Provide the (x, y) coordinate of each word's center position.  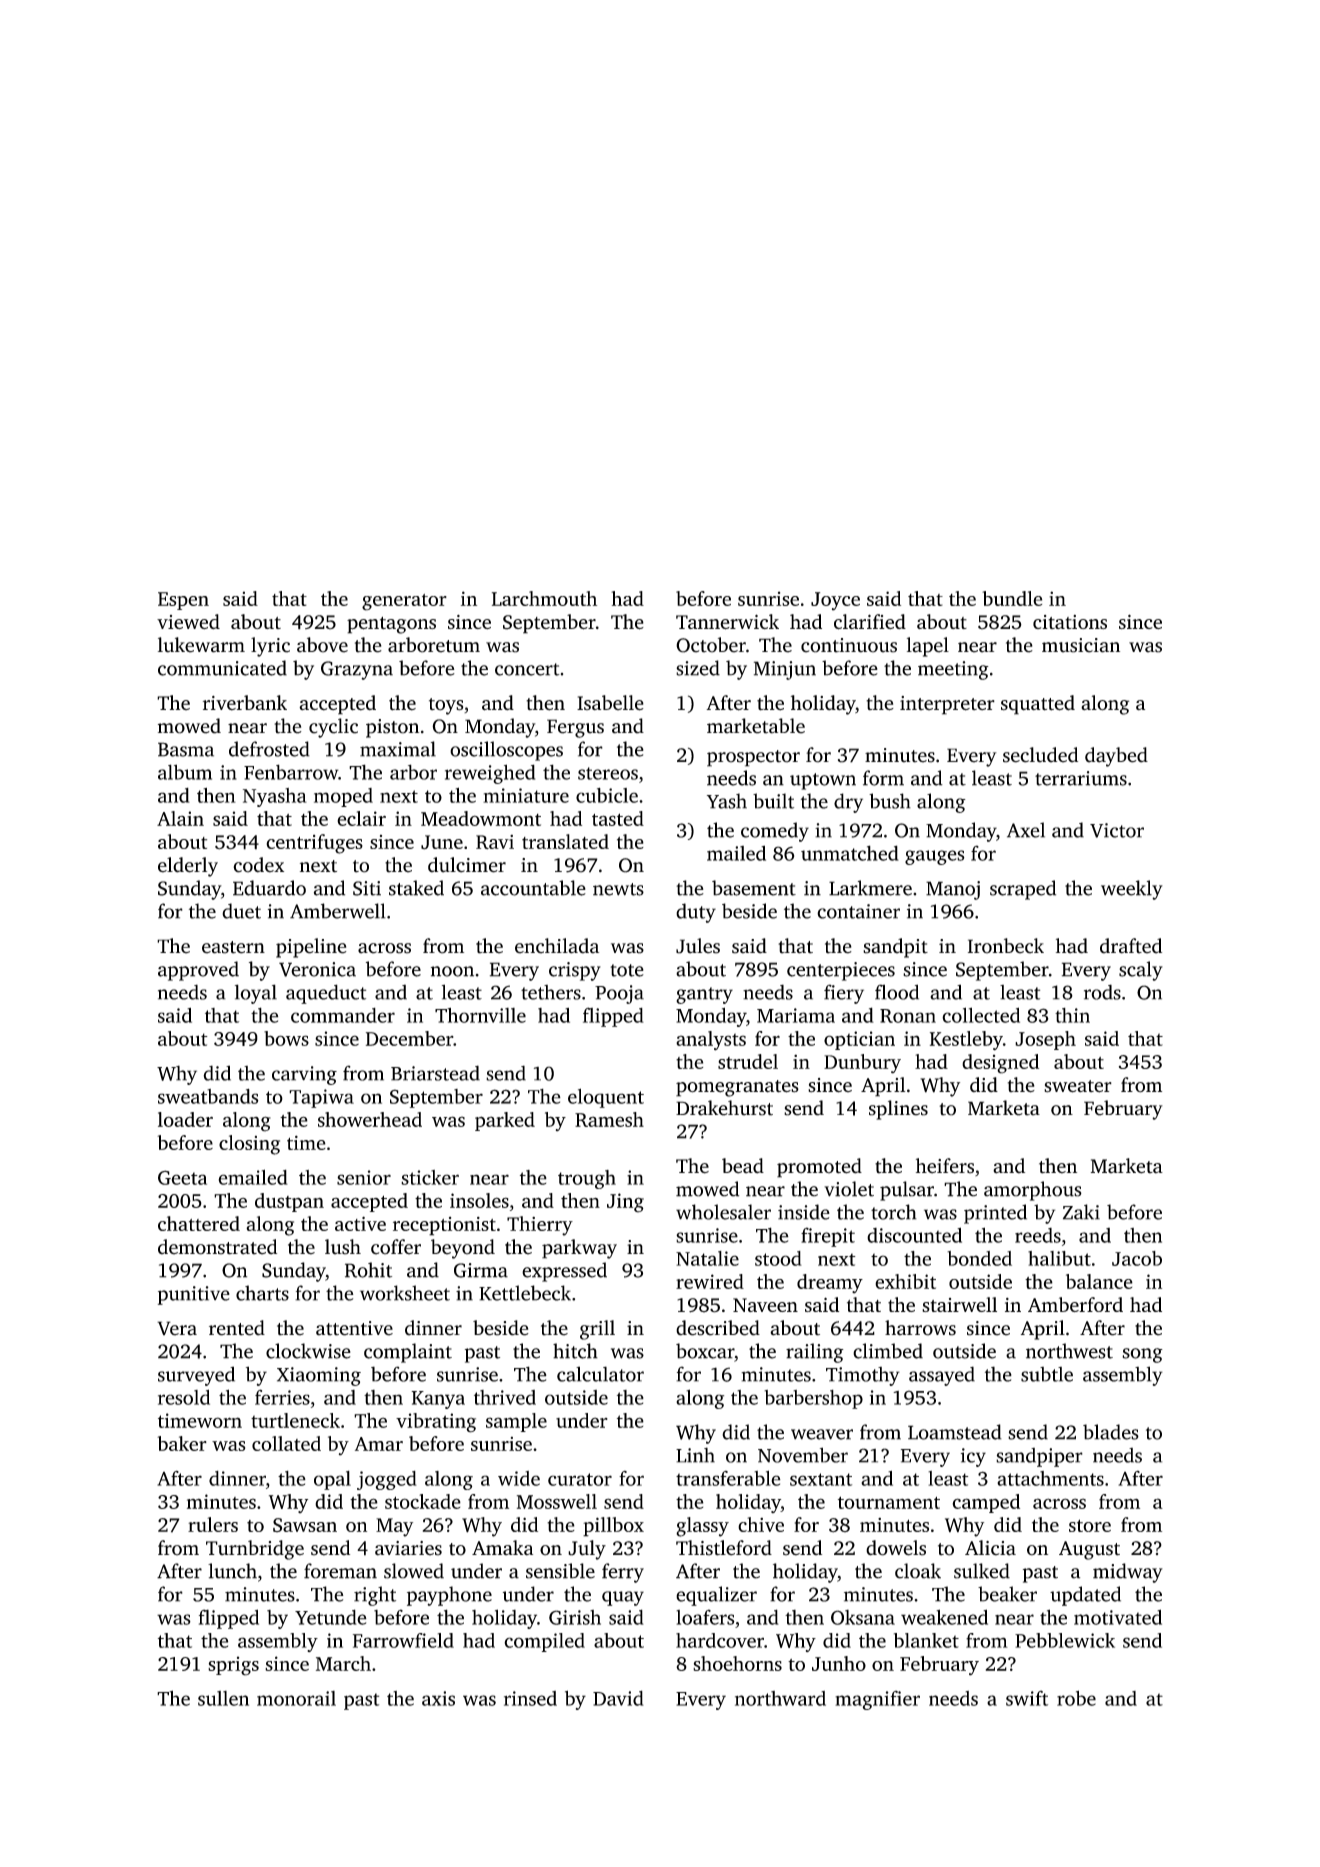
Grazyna (357, 670)
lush (343, 1247)
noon (452, 971)
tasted (618, 818)
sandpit (895, 948)
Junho (839, 1663)
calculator (600, 1374)
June (442, 842)
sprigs (233, 1666)
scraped (1023, 890)
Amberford (1075, 1304)
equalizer (716, 1596)
